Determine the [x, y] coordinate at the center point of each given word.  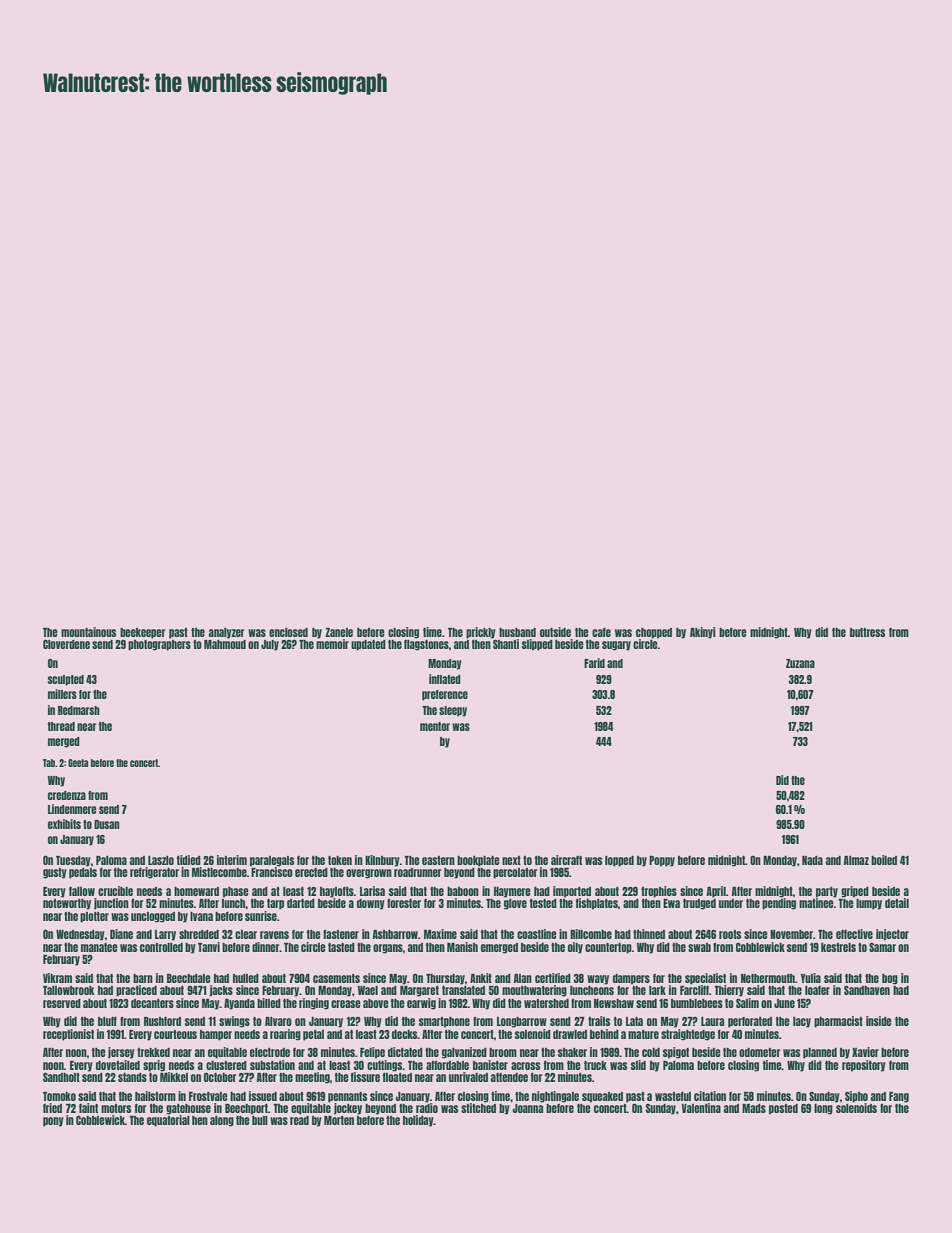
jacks [221, 991]
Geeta [78, 763]
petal [313, 1035]
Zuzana [800, 663]
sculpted [66, 680]
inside [879, 1021]
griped [855, 892]
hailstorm [155, 1096]
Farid [594, 663]
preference [445, 695]
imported [572, 892]
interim [232, 860]
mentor [435, 726]
